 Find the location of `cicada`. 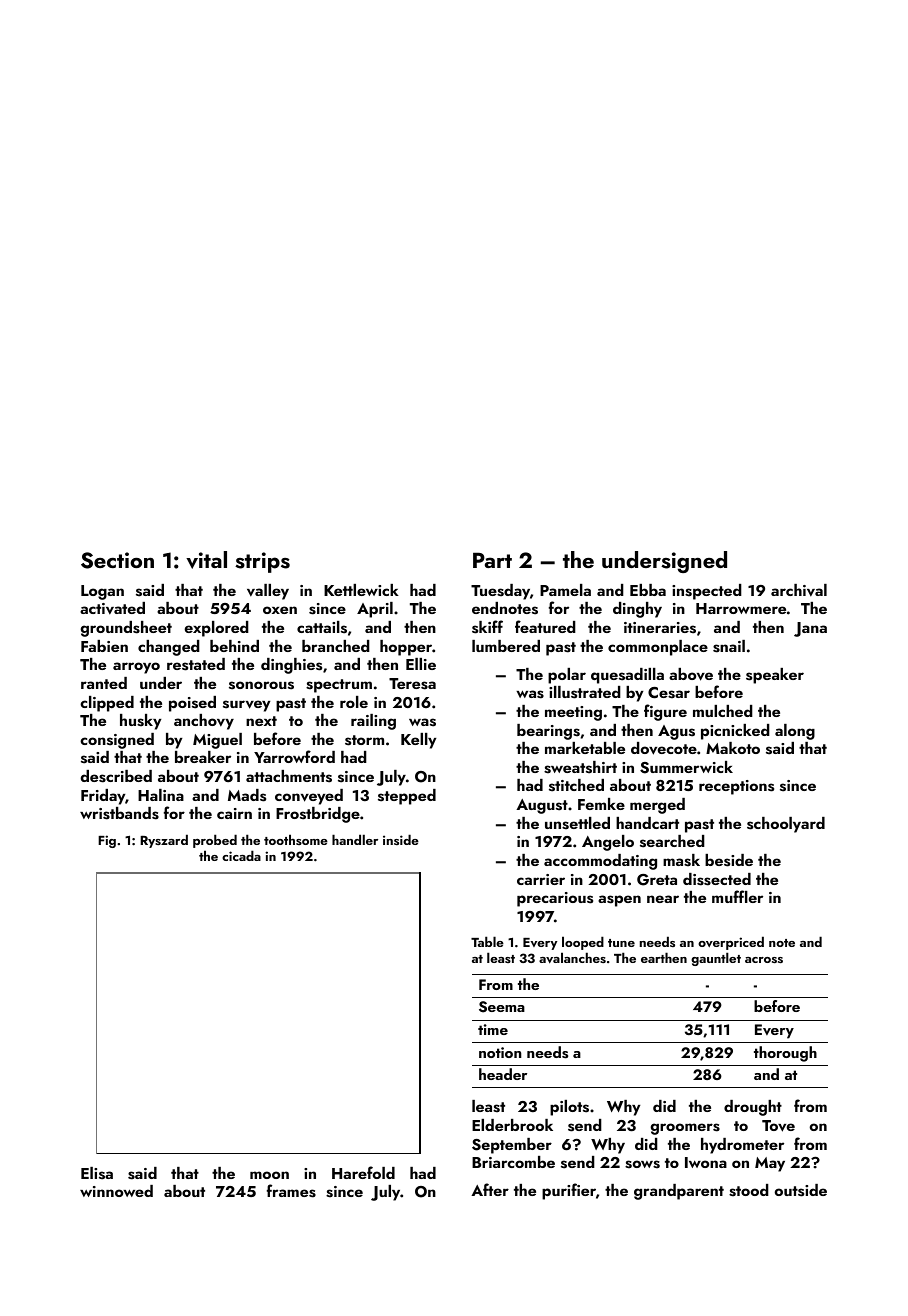

cicada is located at coordinates (241, 855).
